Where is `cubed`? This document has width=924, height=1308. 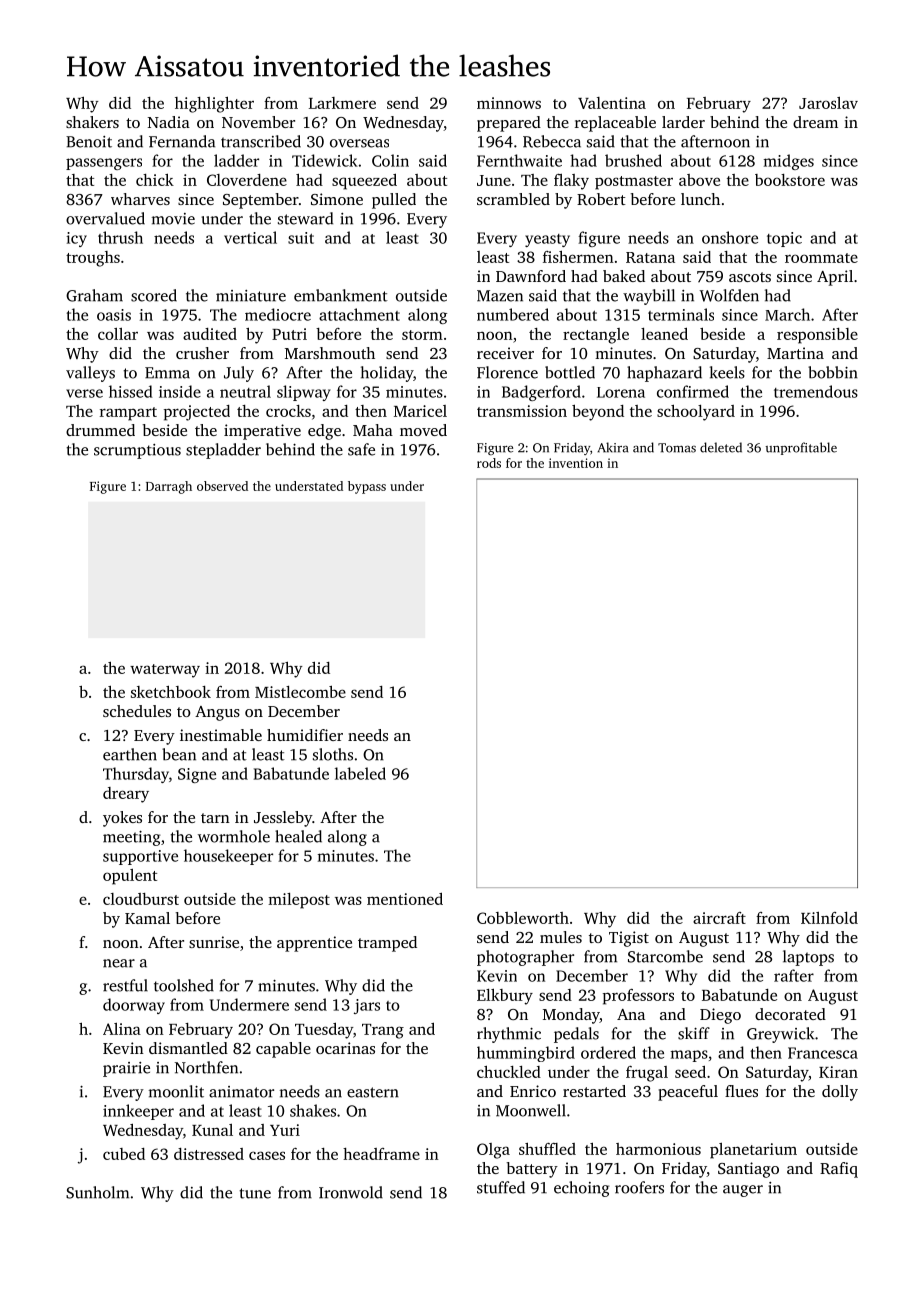
cubed is located at coordinates (124, 1154).
